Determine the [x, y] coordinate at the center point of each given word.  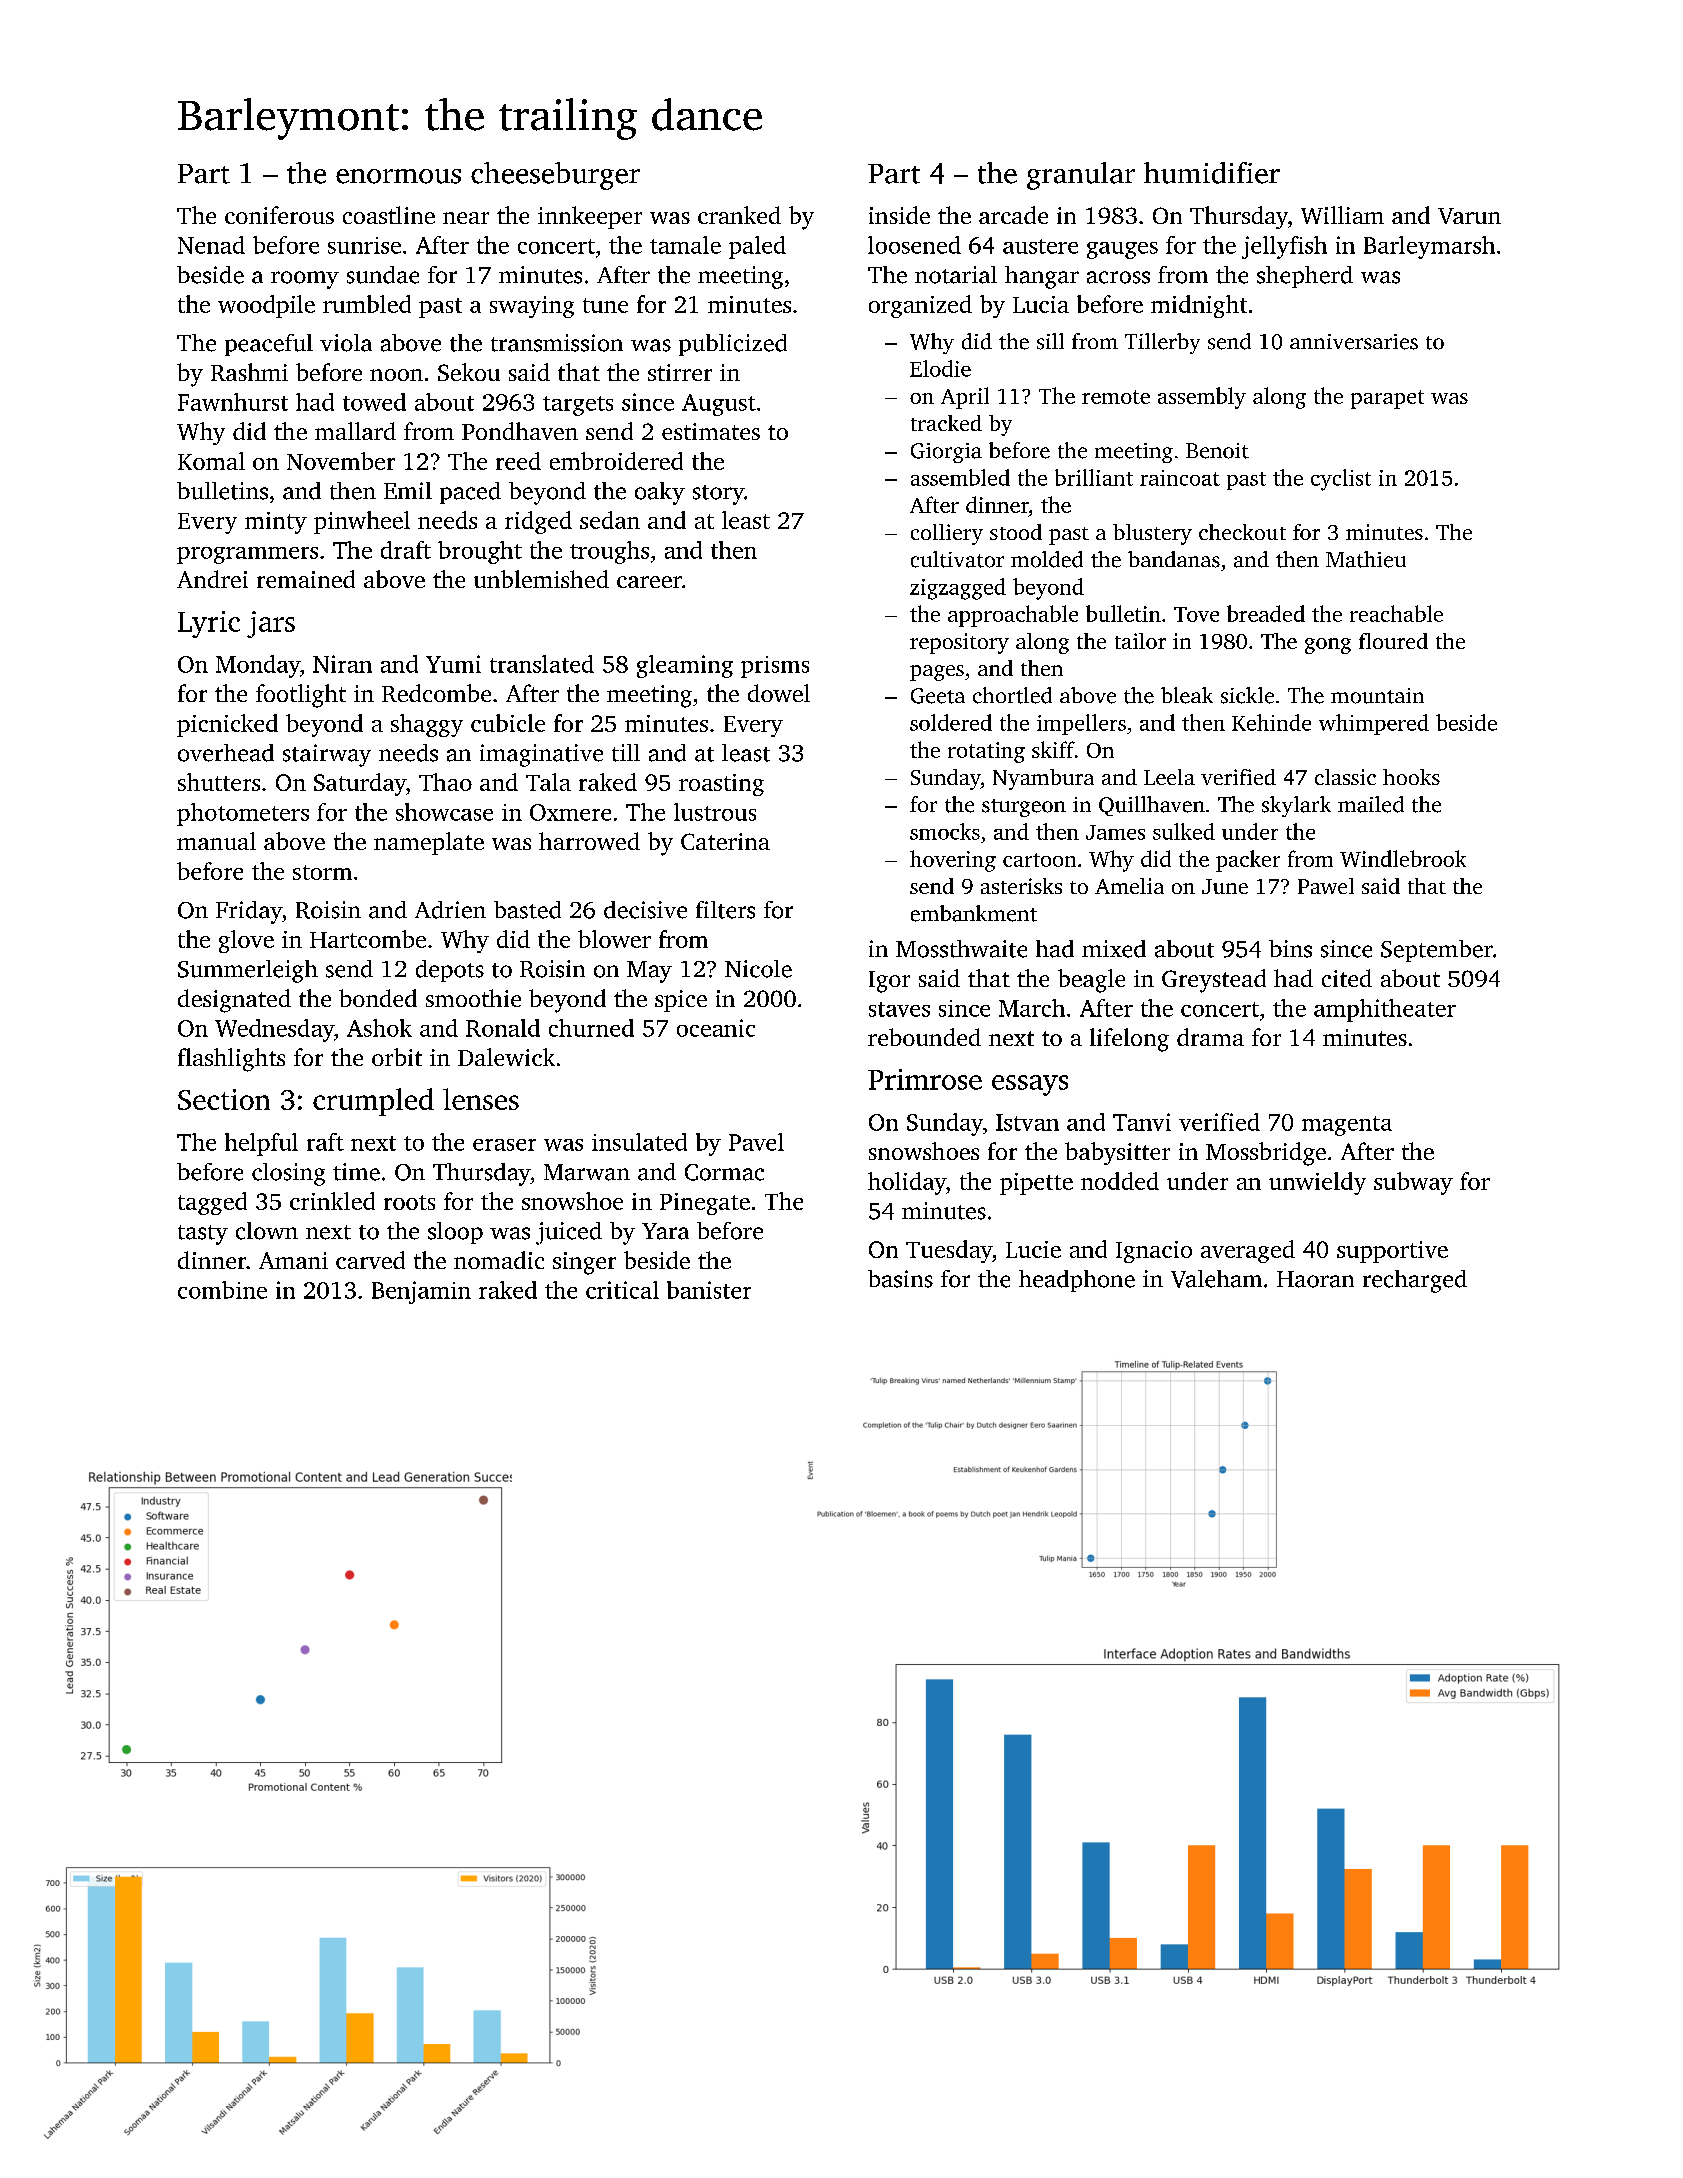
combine [222, 1290]
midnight [1199, 306]
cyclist [1341, 480]
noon [396, 375]
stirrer [680, 372]
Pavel [756, 1142]
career [649, 582]
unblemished [541, 579]
